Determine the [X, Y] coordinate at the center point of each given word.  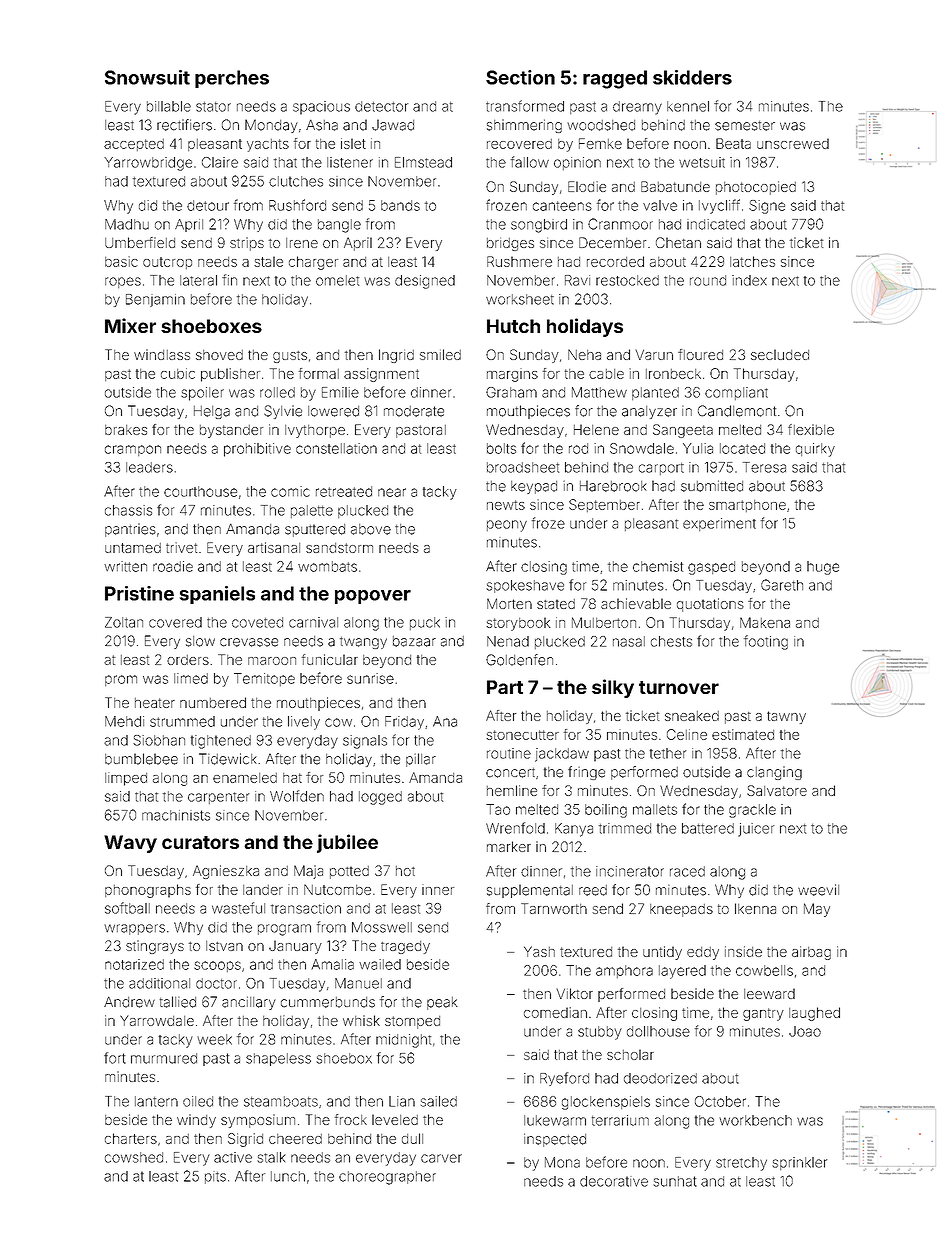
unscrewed [793, 143]
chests [671, 641]
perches [232, 79]
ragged [615, 79]
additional [159, 983]
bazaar [414, 641]
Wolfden [297, 796]
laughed [814, 1014]
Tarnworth [554, 908]
